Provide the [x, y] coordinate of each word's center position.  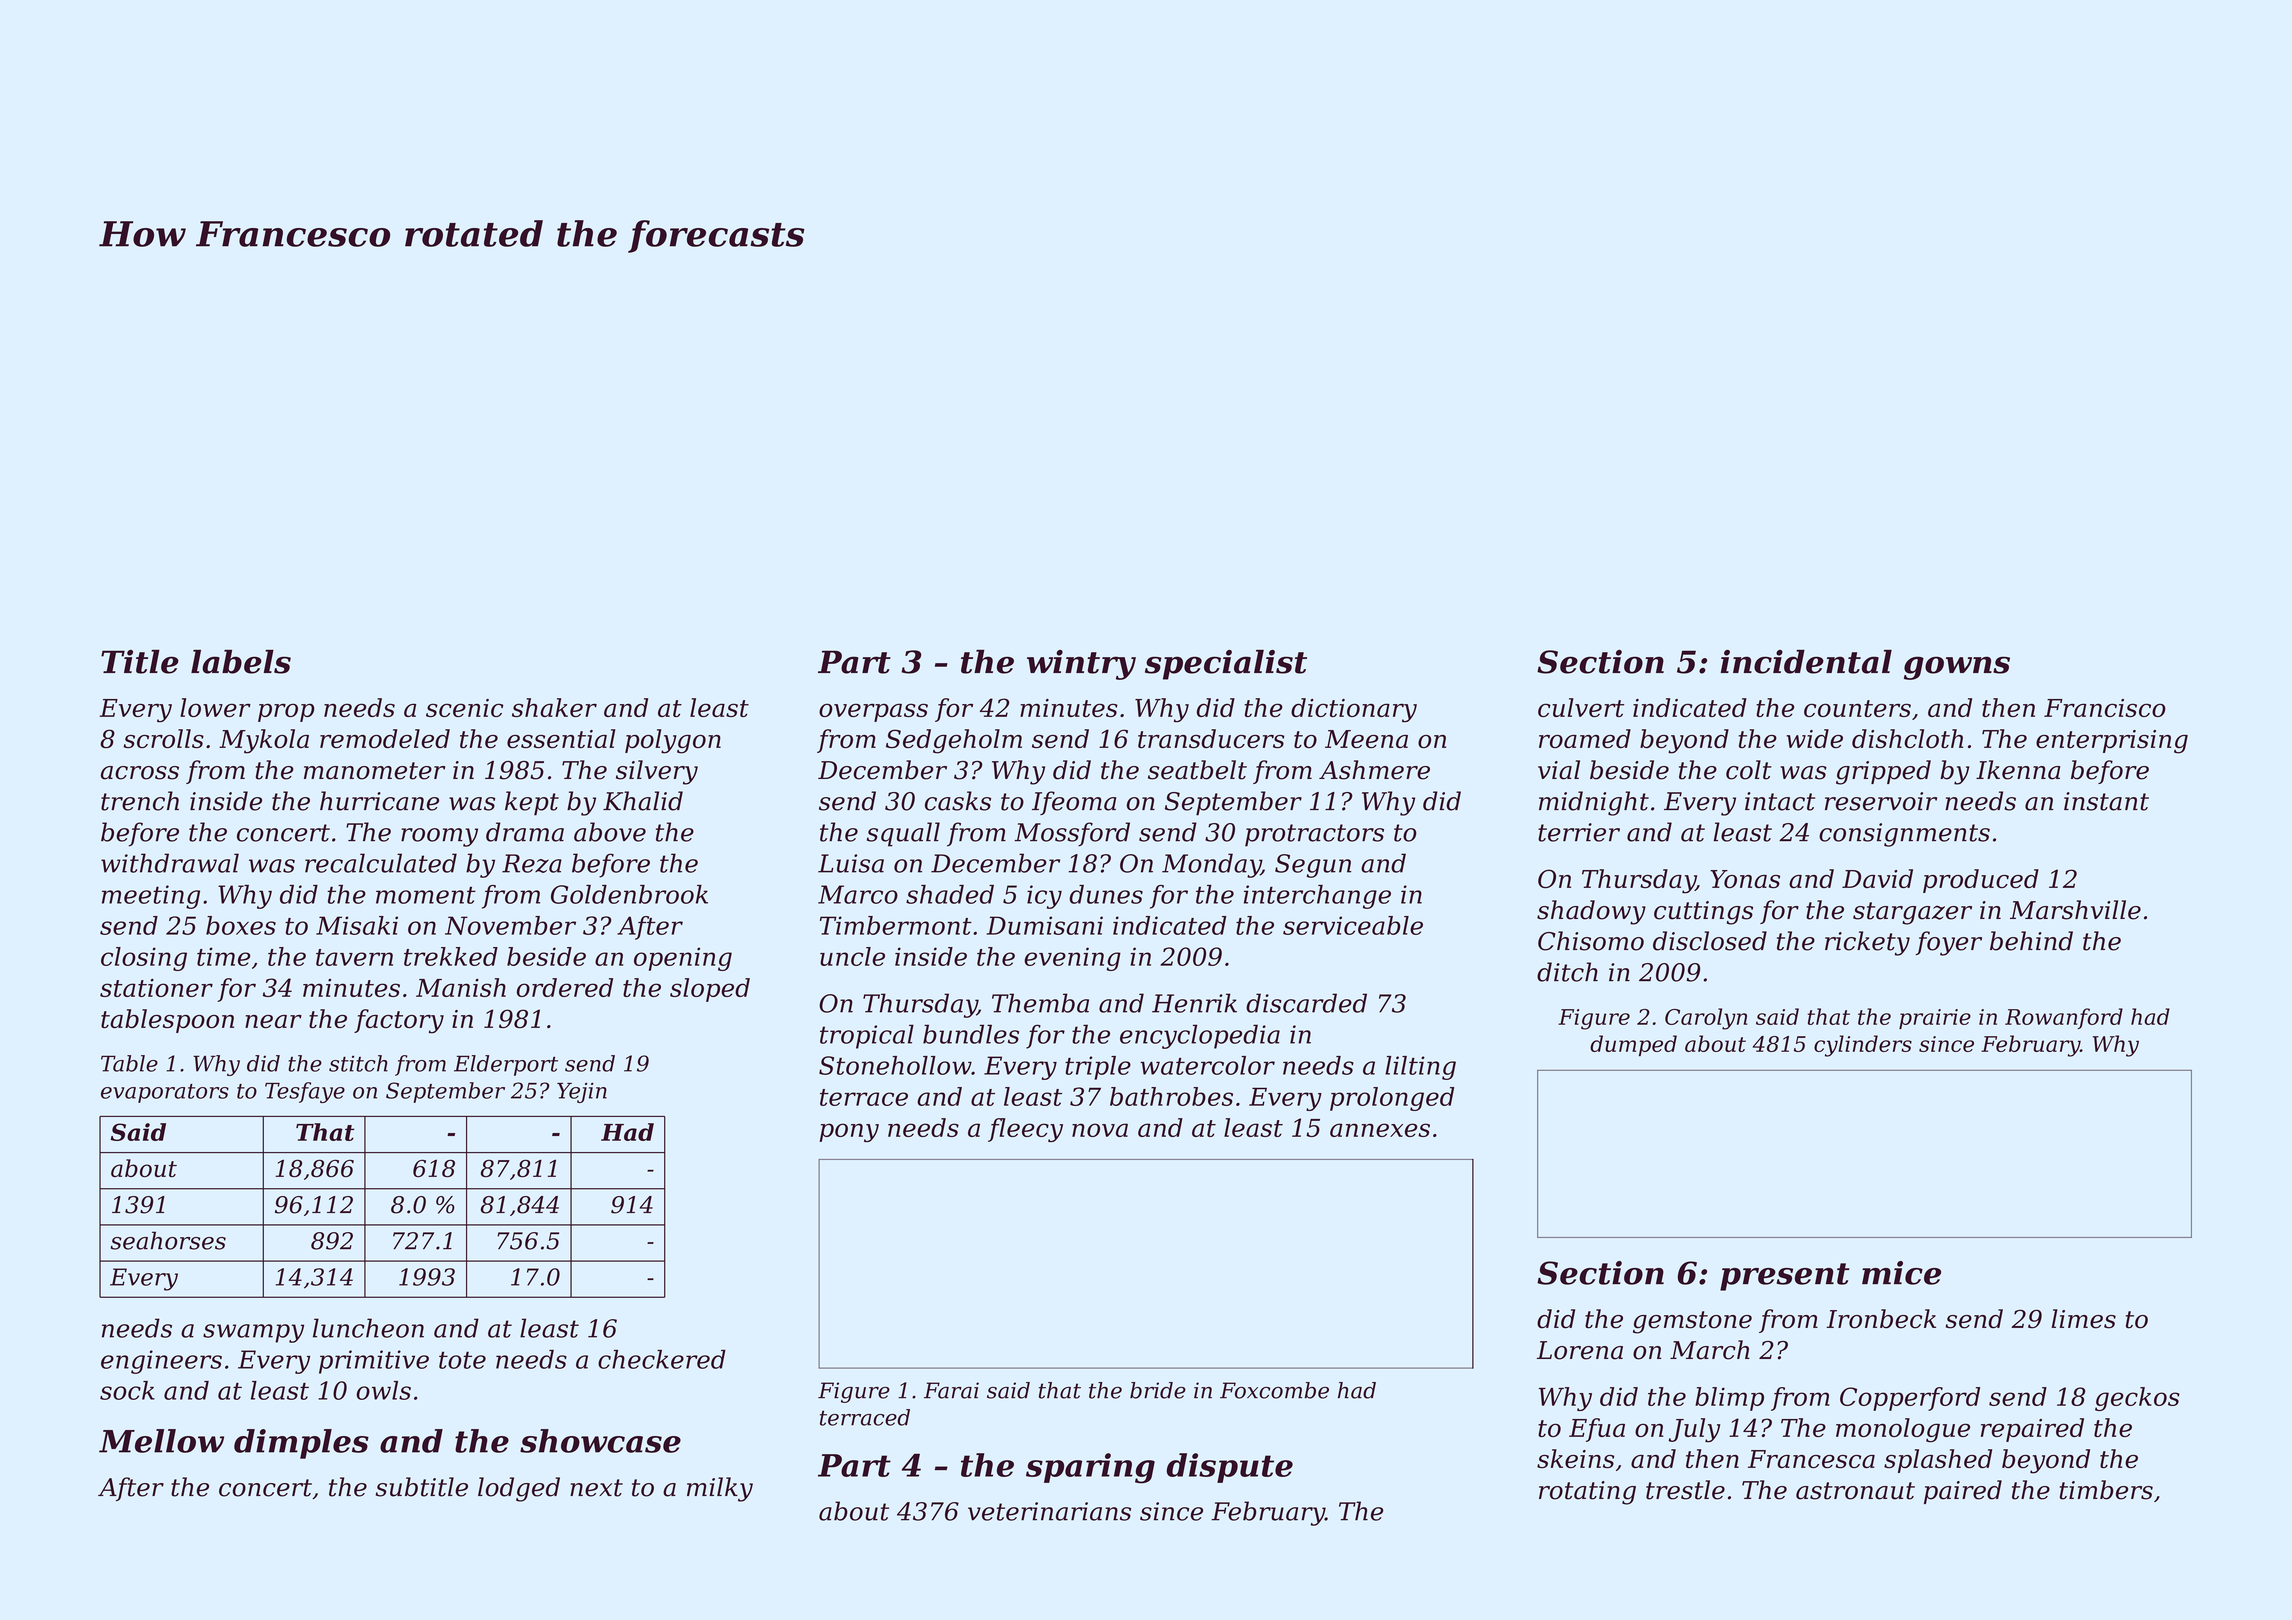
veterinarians [1049, 1511]
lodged [519, 1489]
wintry [1081, 665]
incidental [1806, 662]
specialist [1226, 665]
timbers [2106, 1490]
